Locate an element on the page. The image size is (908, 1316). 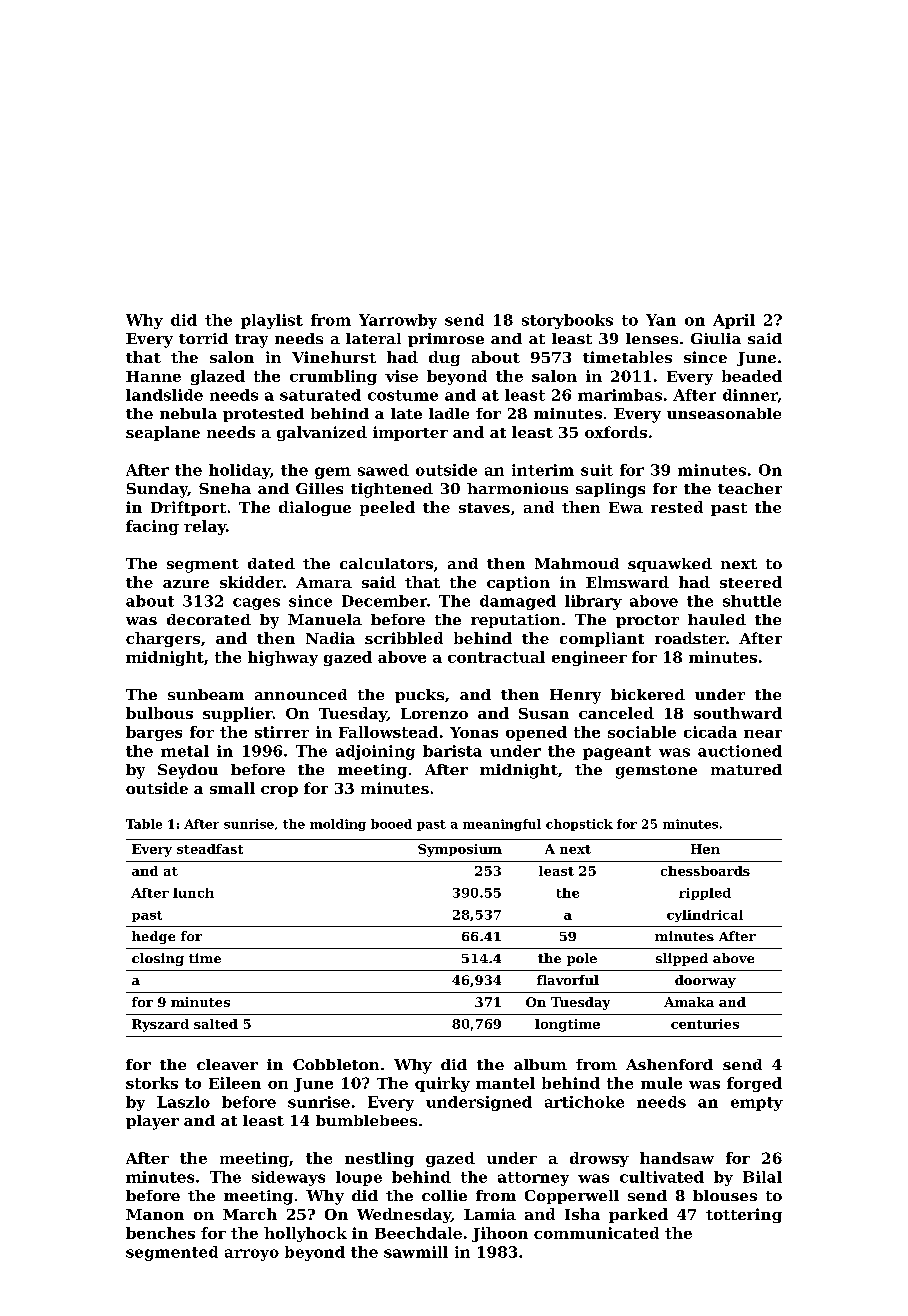
chessboards is located at coordinates (705, 871).
